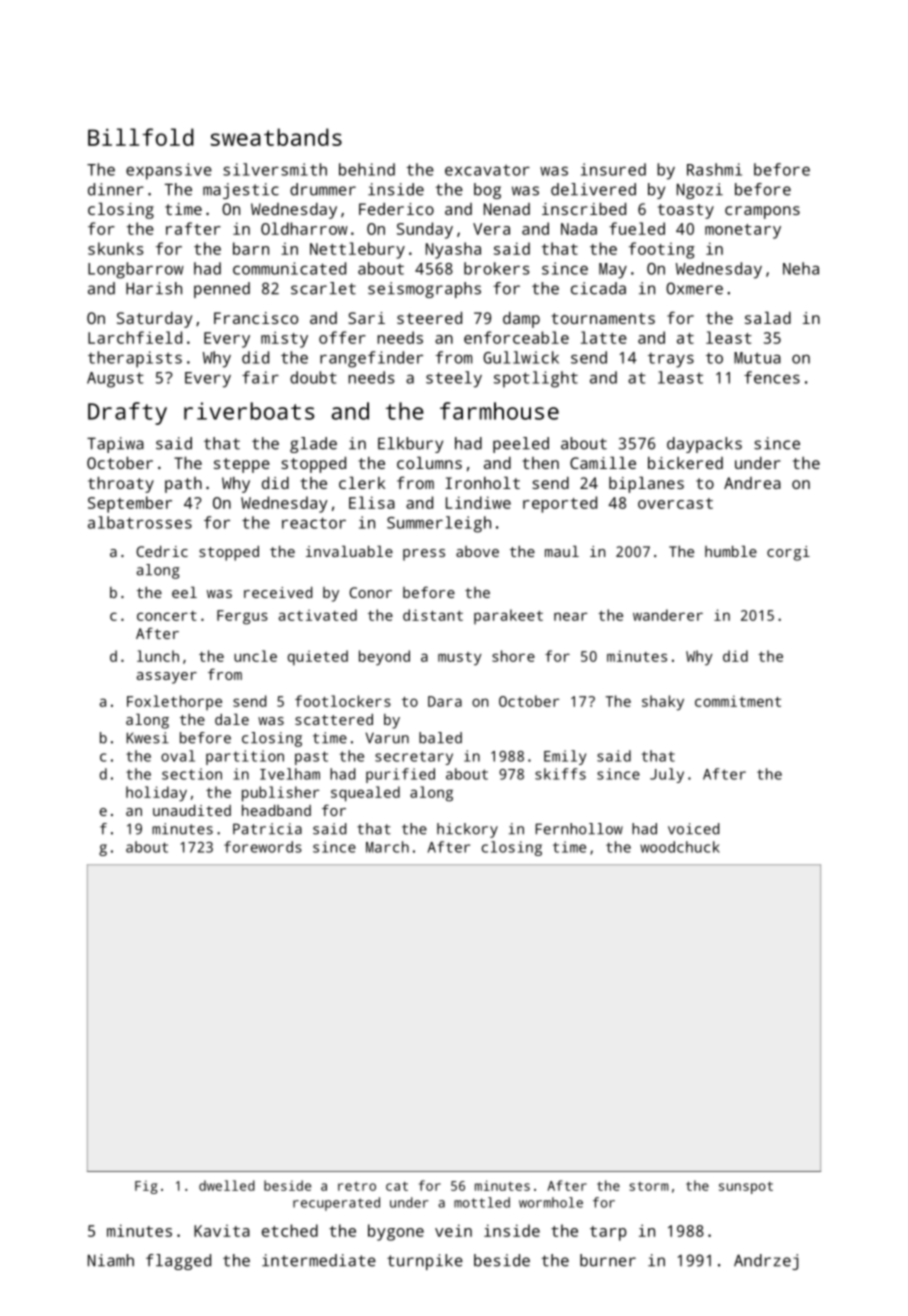 The image size is (908, 1316). I want to click on retro, so click(357, 1186).
